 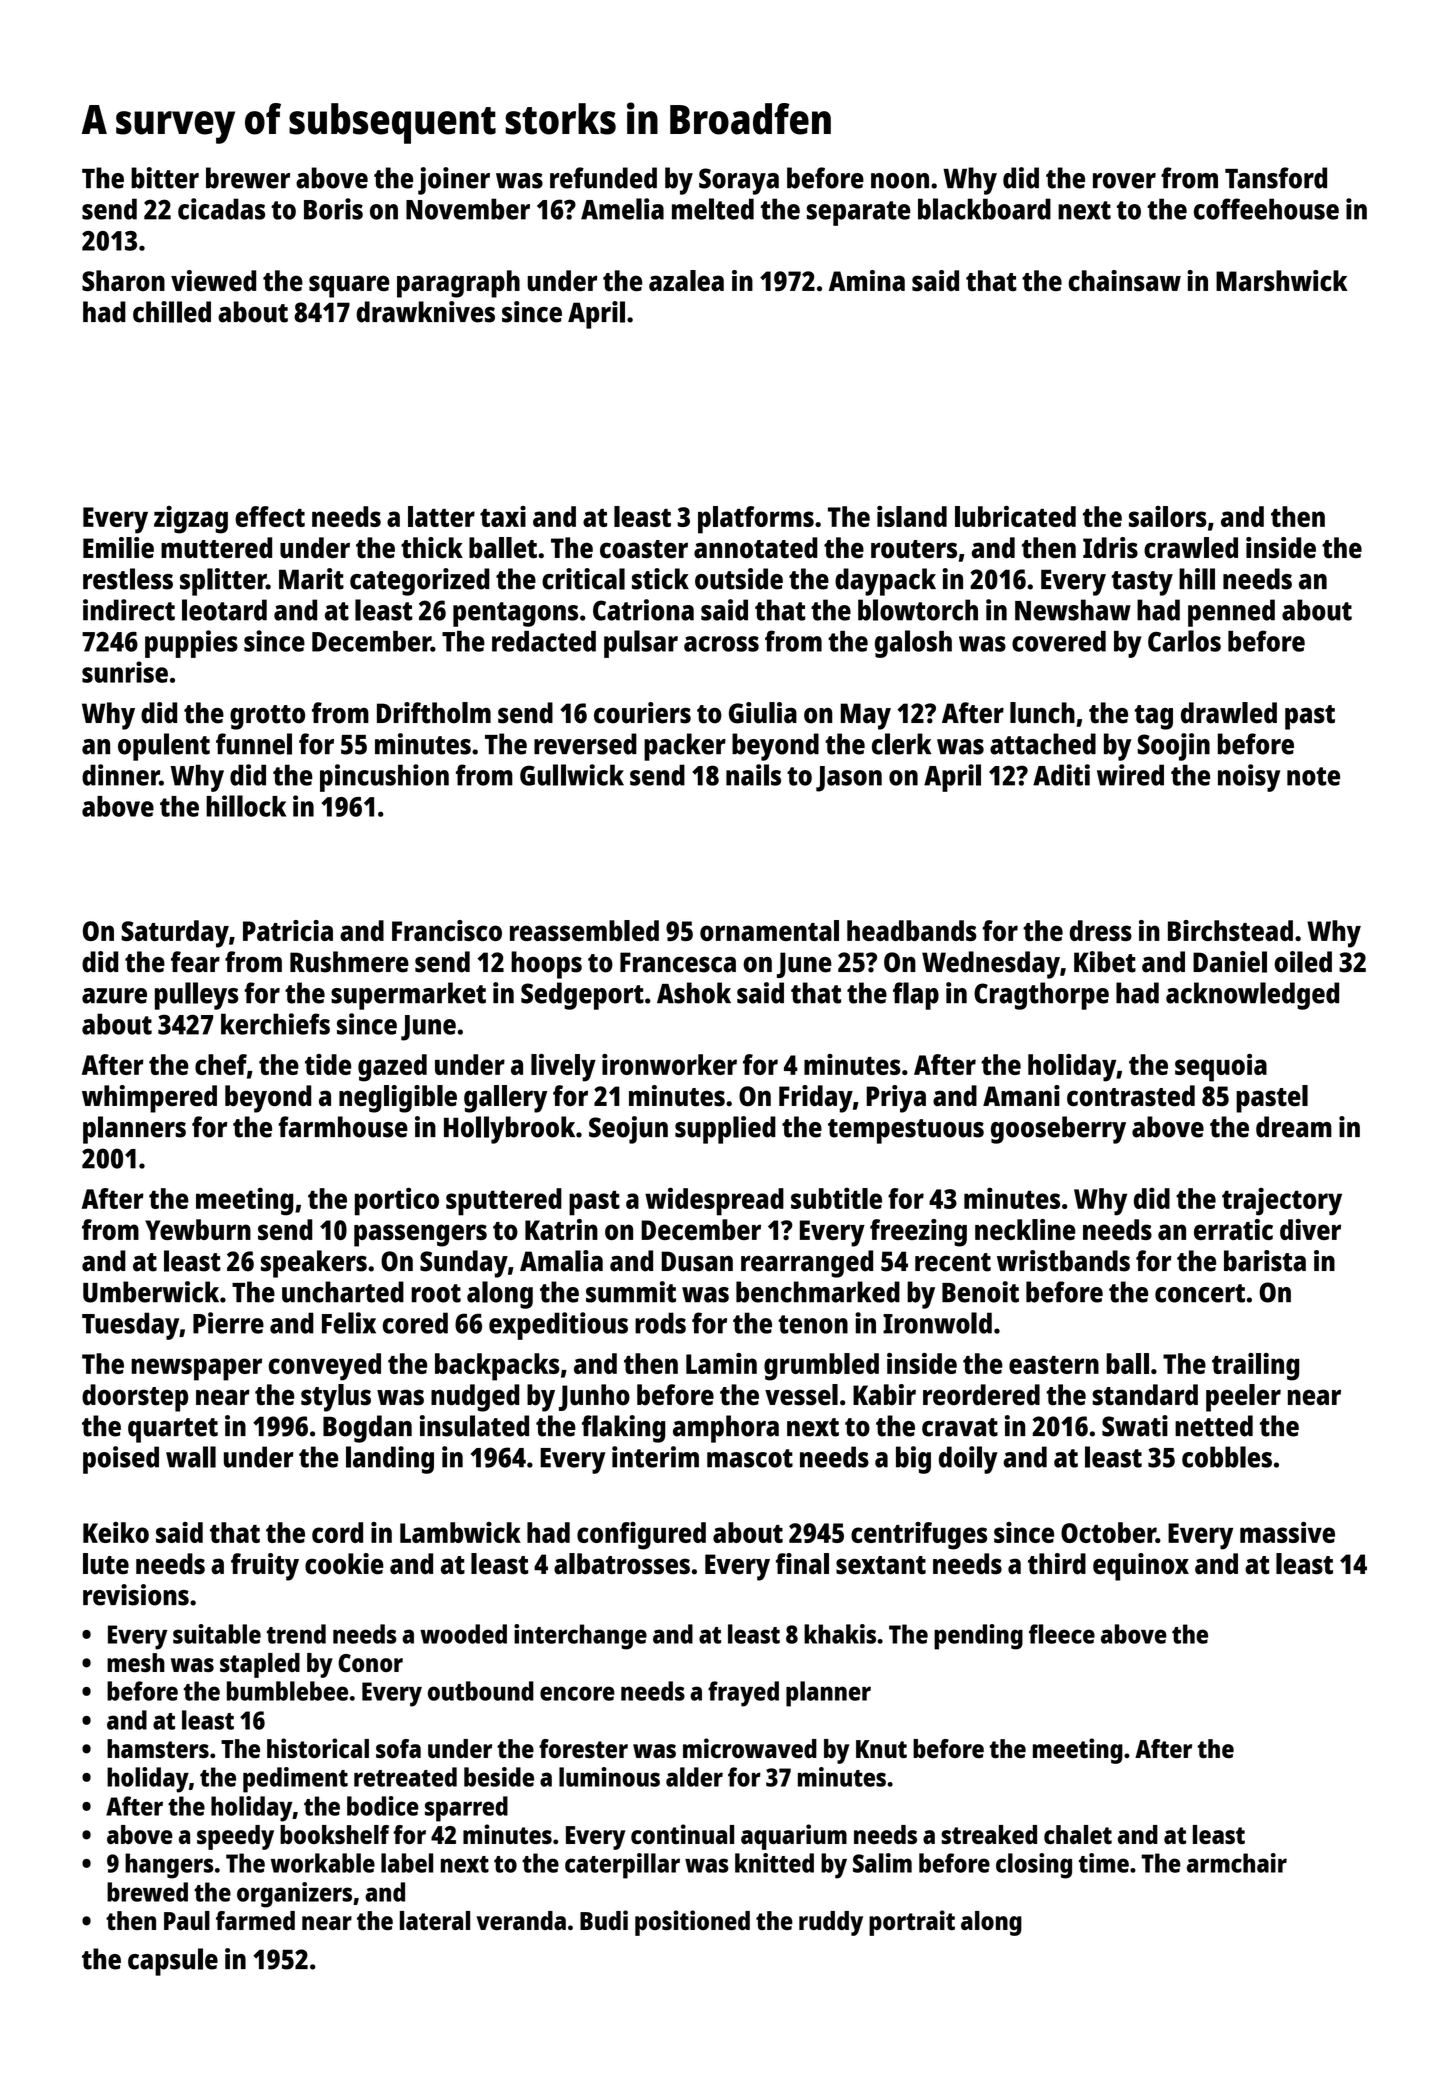 I want to click on aquarium, so click(x=794, y=1837).
